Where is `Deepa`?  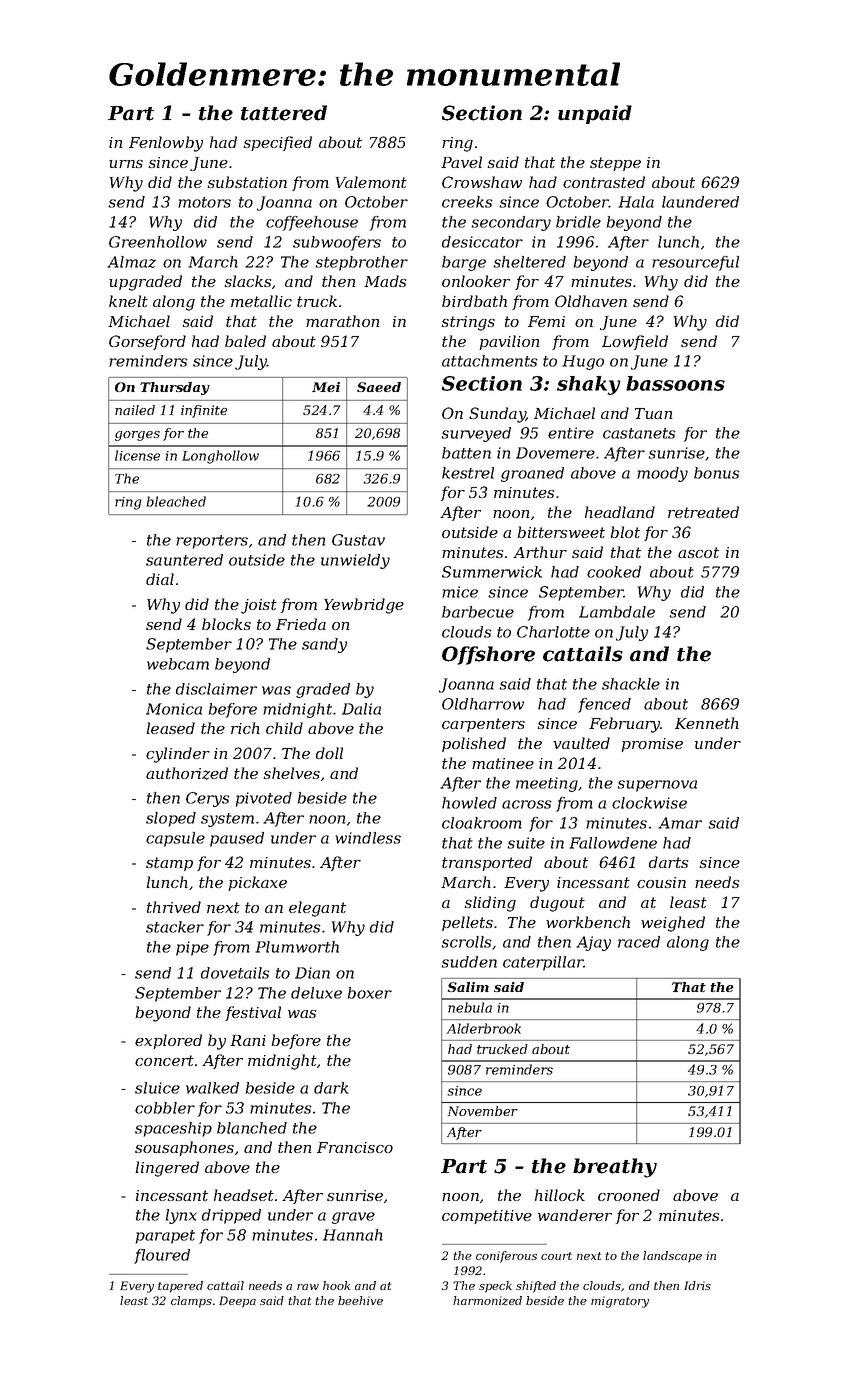
Deepa is located at coordinates (237, 1302).
